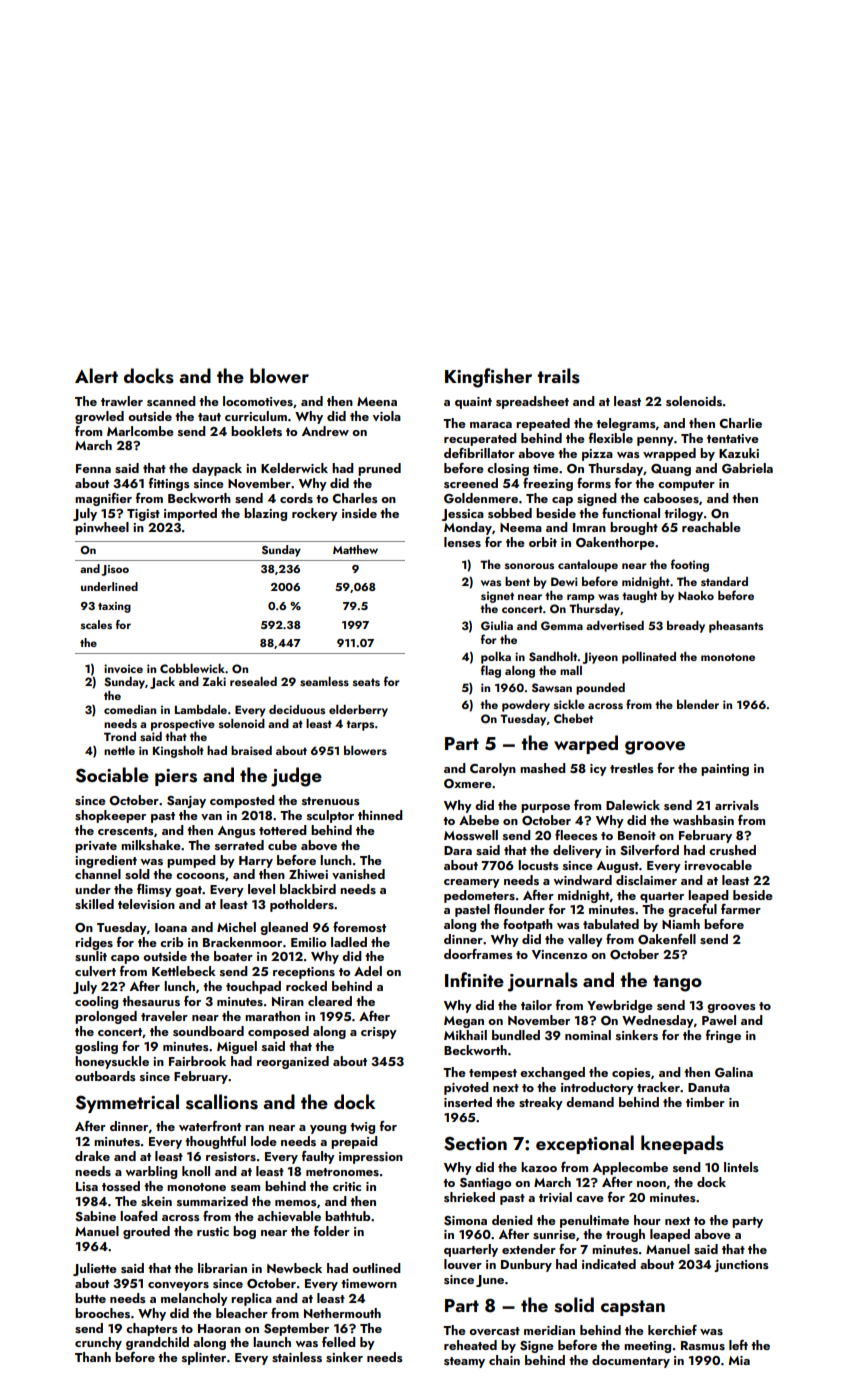 The width and height of the document is (849, 1400). I want to click on Kingfisher, so click(488, 378).
